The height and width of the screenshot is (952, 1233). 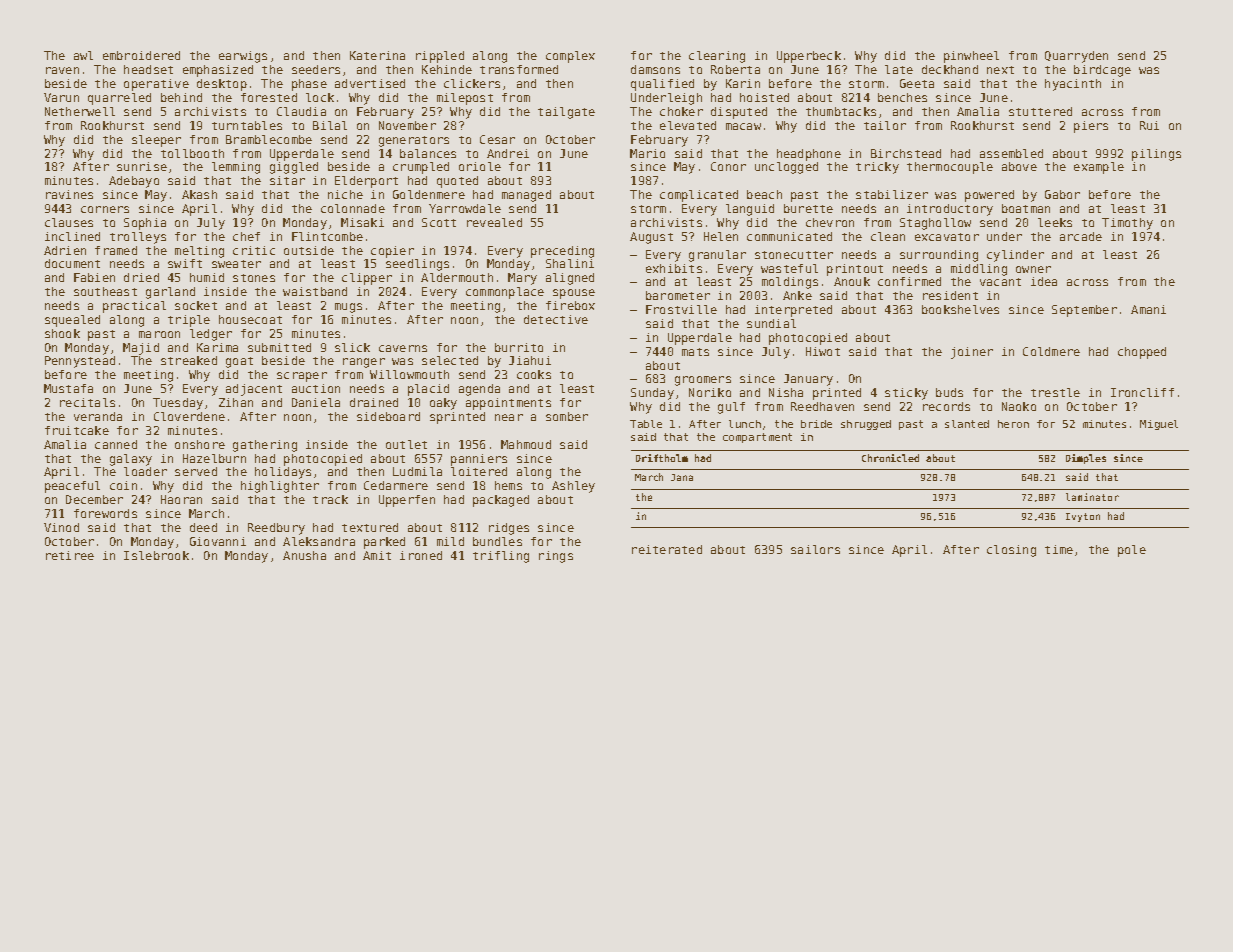 I want to click on pinwheel, so click(x=971, y=57).
